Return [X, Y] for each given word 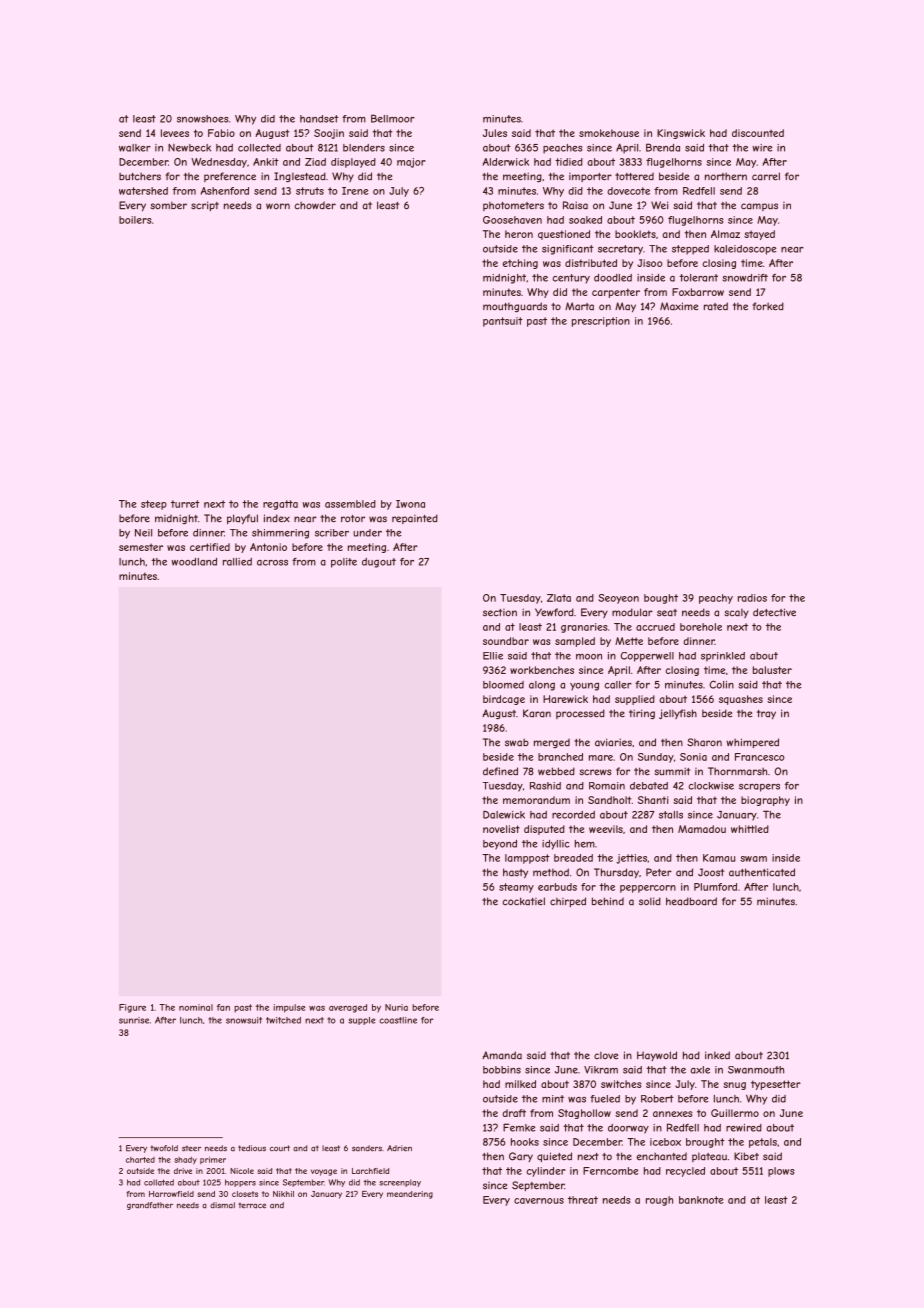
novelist [501, 829]
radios [752, 598]
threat [583, 1200]
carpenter [616, 293]
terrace [252, 1205]
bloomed [503, 685]
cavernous [539, 1201]
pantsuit [503, 322]
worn [278, 206]
